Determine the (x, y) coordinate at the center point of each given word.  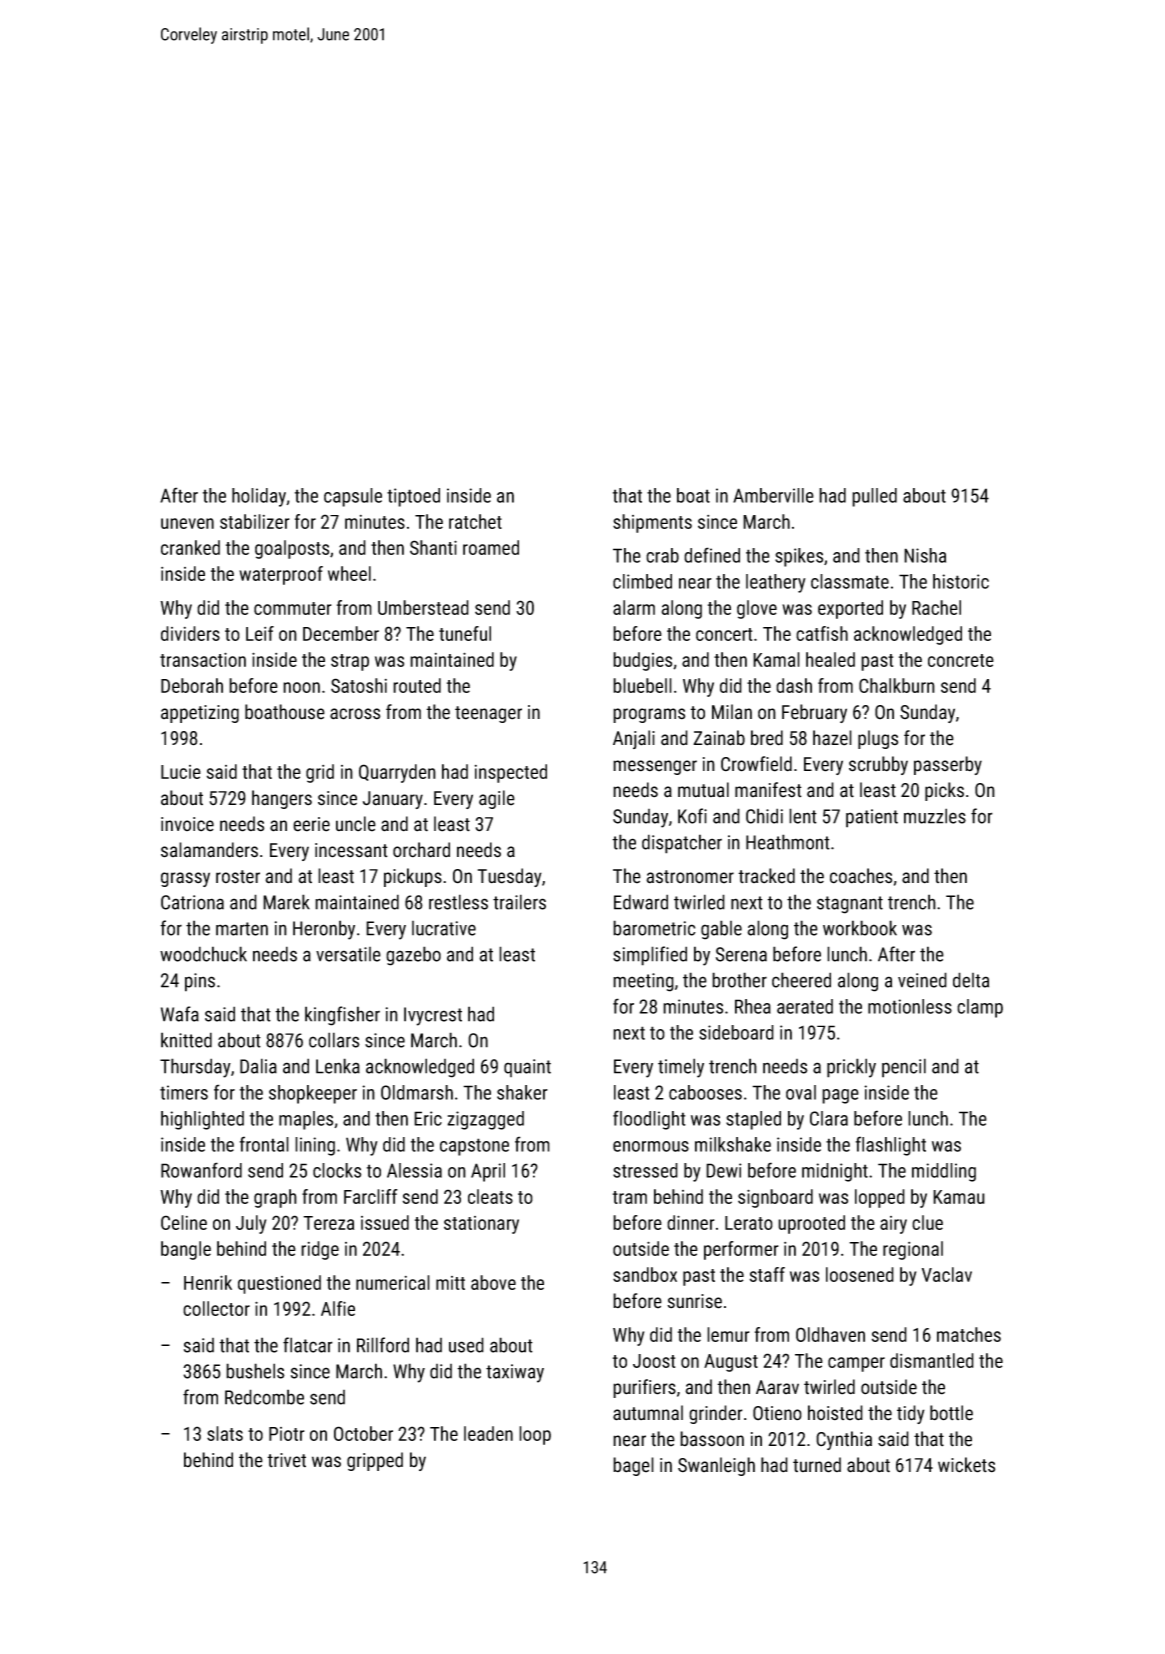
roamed (491, 547)
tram (630, 1197)
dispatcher (682, 844)
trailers (519, 902)
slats (225, 1433)
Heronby (324, 930)
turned (817, 1465)
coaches (861, 876)
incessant (351, 850)
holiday (259, 497)
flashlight (891, 1146)
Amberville (773, 495)
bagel (633, 1466)
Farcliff (371, 1196)
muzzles (935, 816)
